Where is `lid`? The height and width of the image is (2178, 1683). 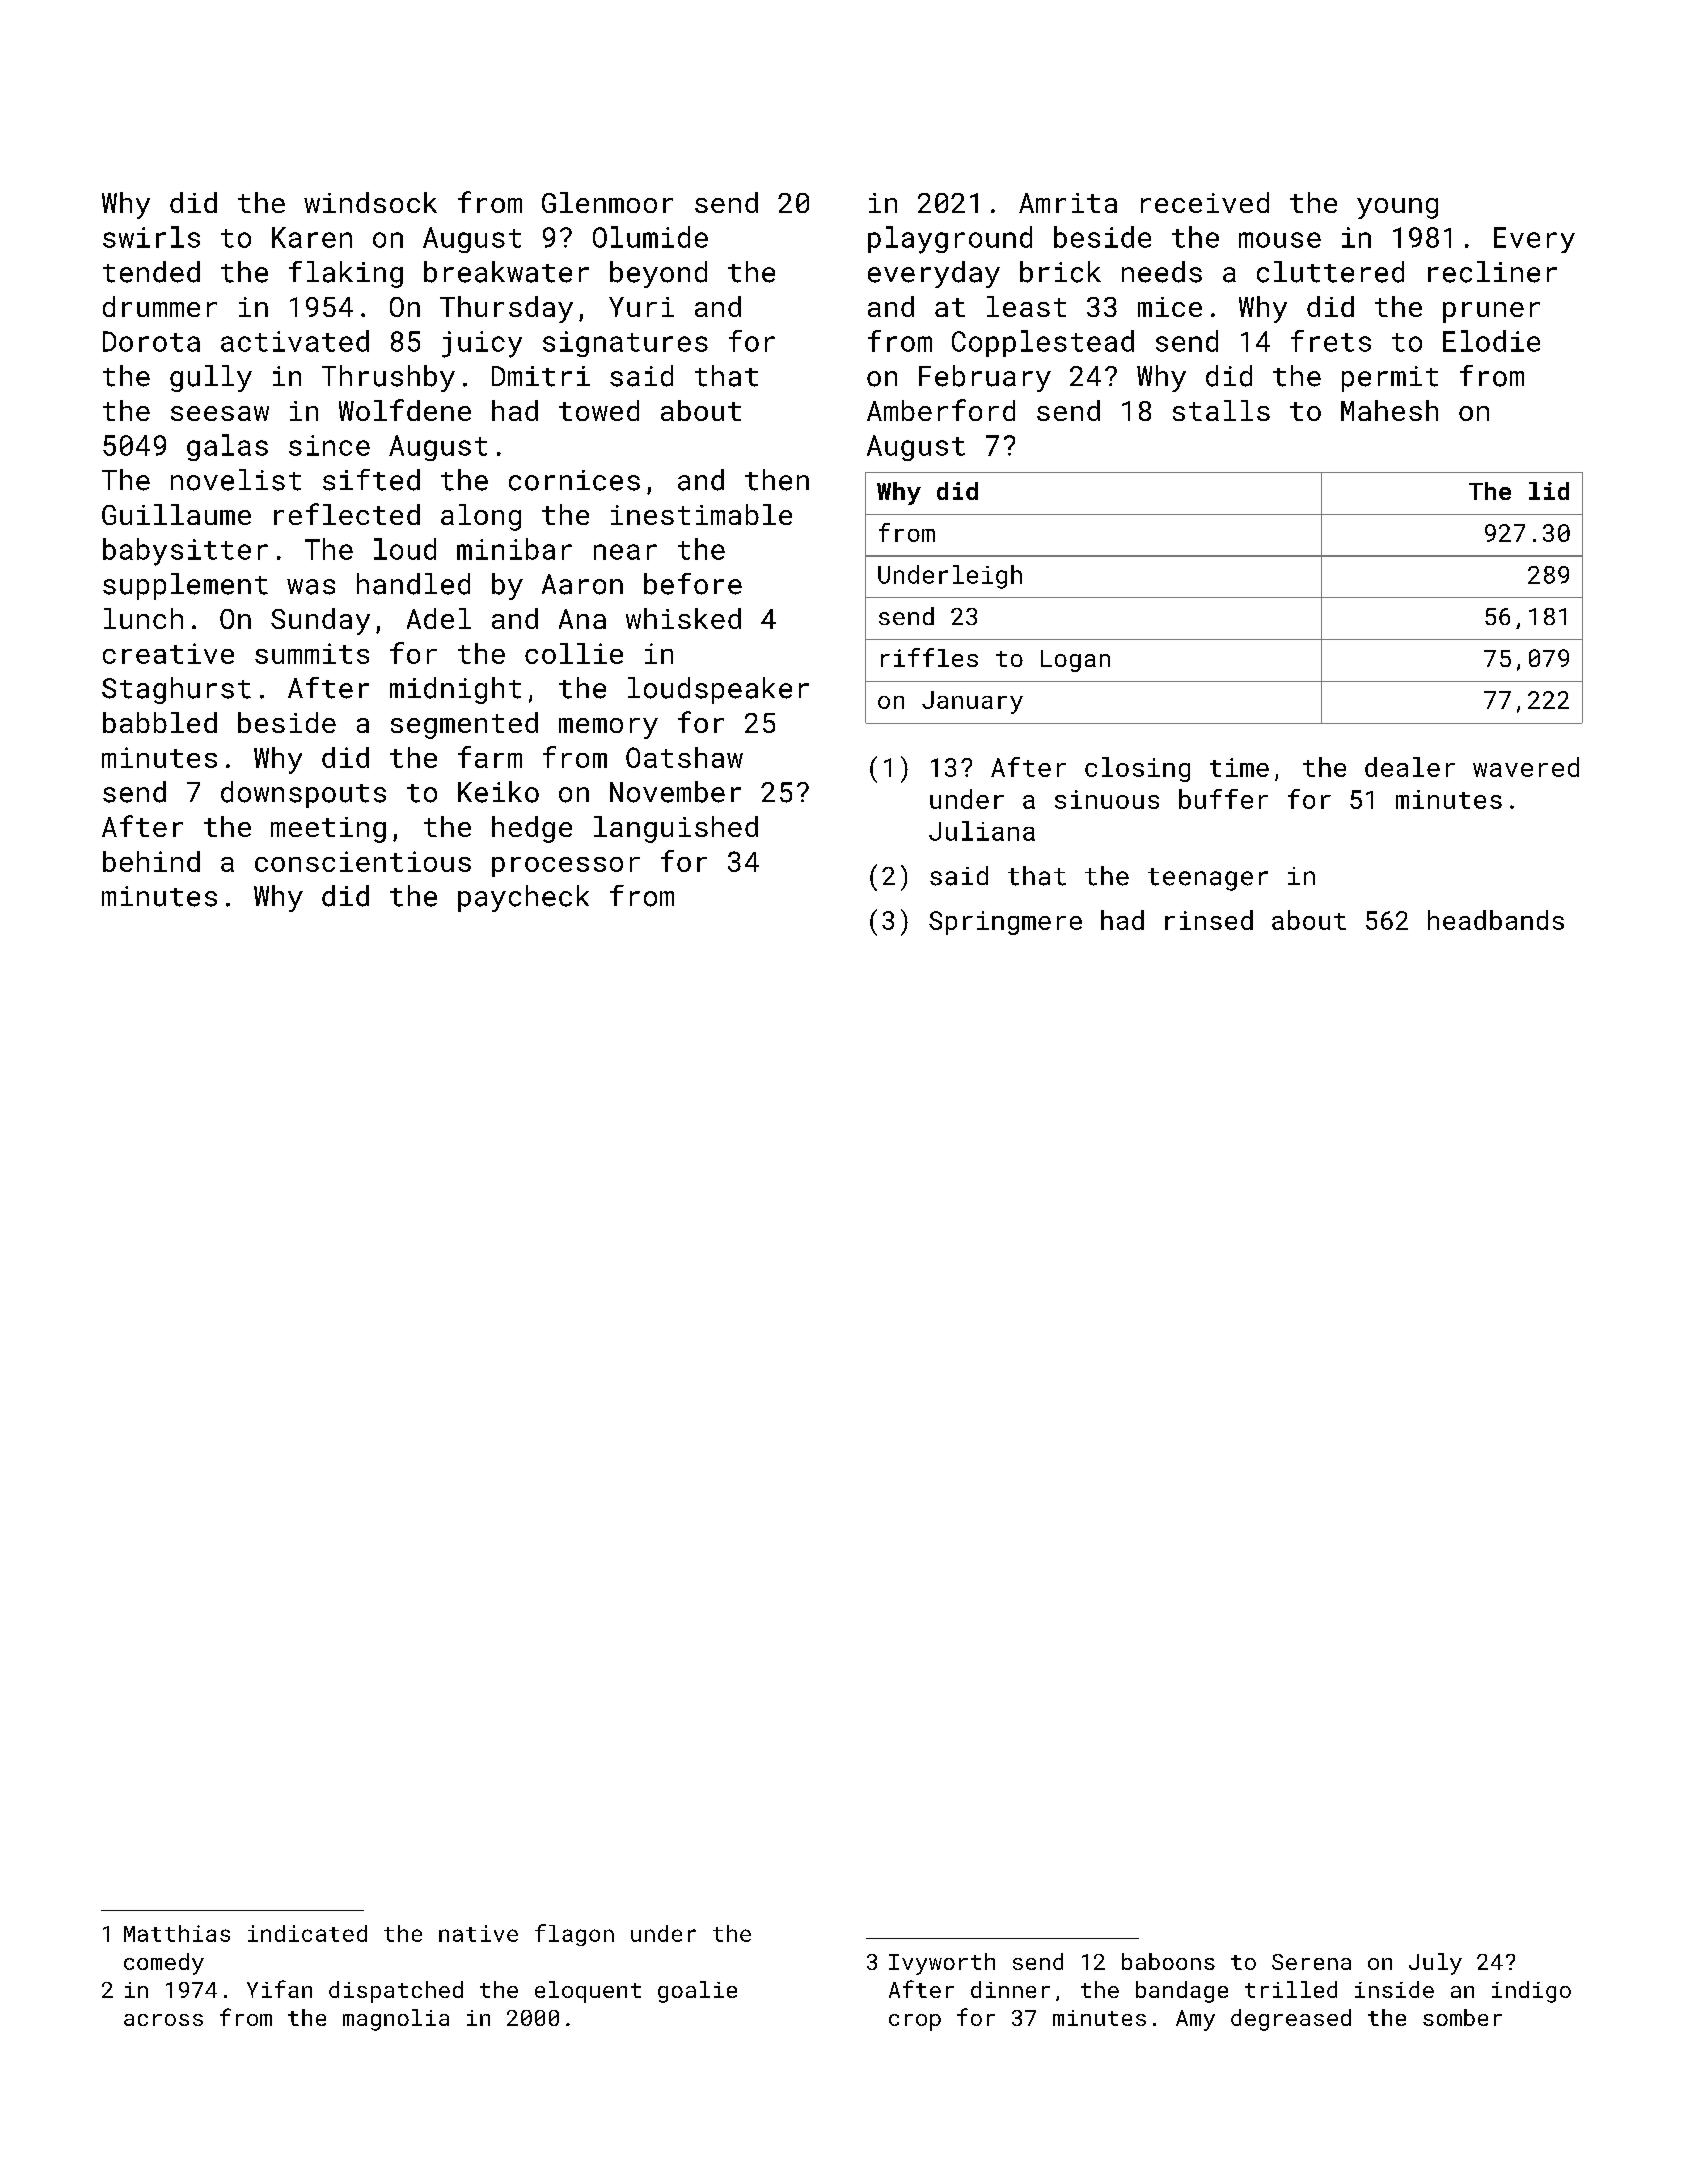 lid is located at coordinates (1549, 491).
